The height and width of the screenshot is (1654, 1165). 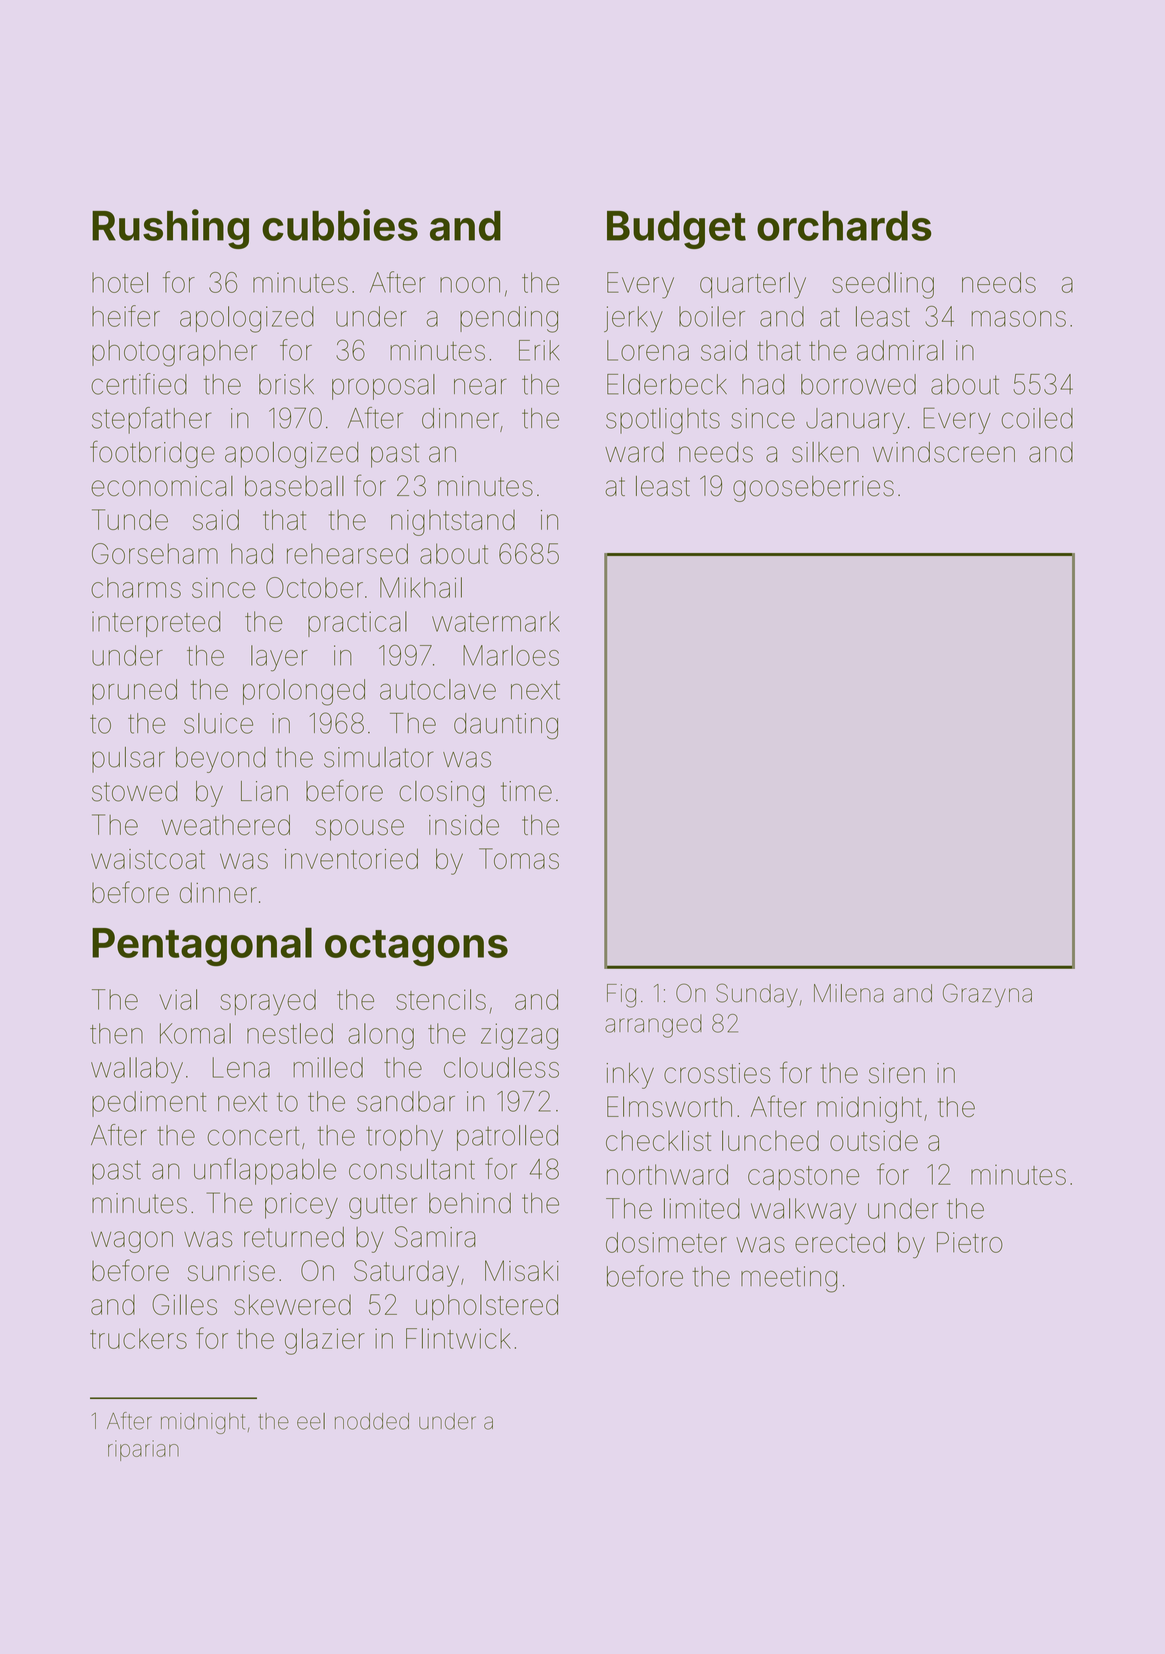 I want to click on Misaki, so click(x=522, y=1270).
